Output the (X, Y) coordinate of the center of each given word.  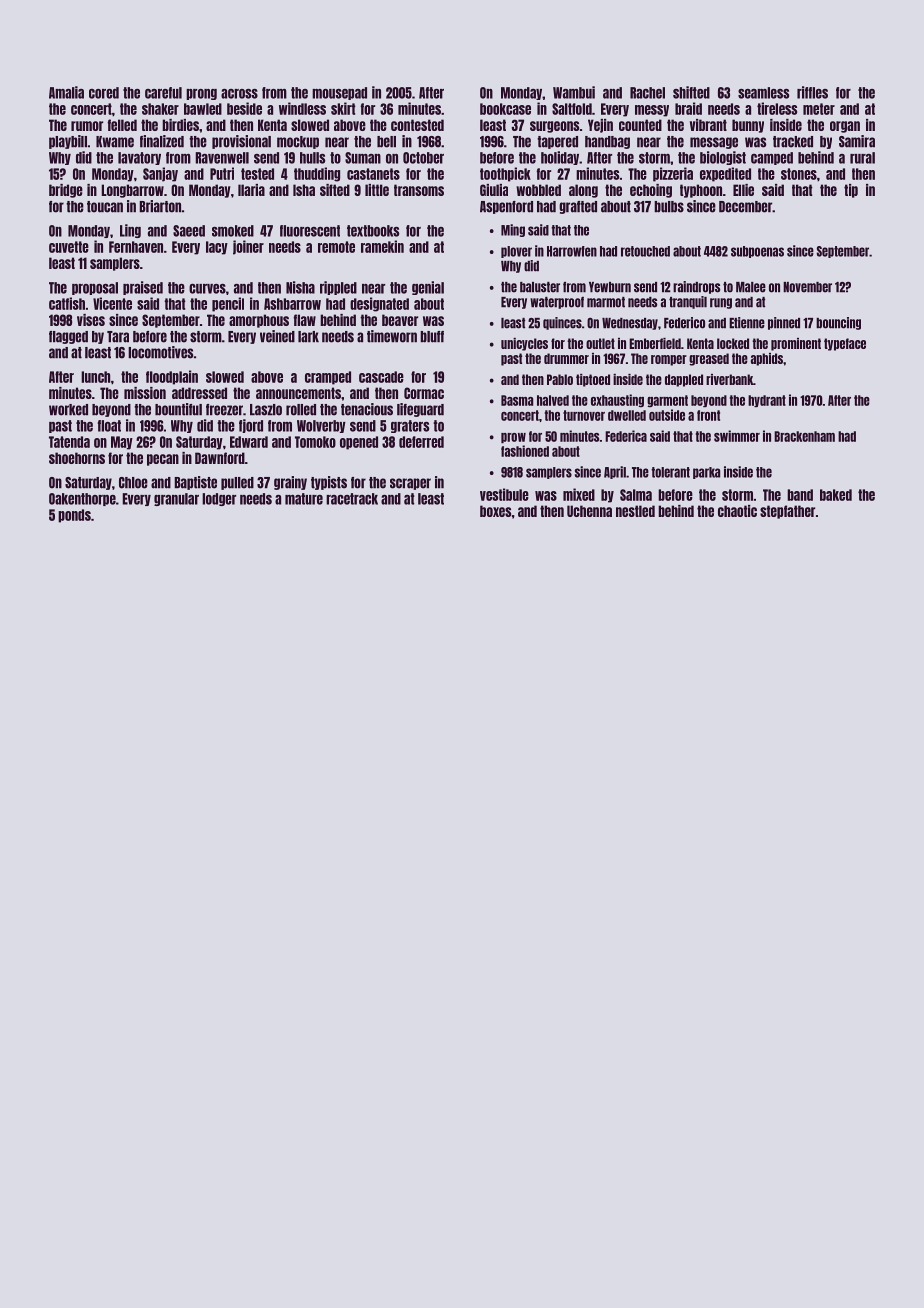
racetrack (352, 499)
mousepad (339, 93)
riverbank (729, 379)
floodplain (172, 377)
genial (428, 288)
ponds (74, 516)
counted (640, 125)
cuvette (69, 247)
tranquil (688, 302)
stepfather (787, 512)
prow (513, 438)
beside (244, 108)
